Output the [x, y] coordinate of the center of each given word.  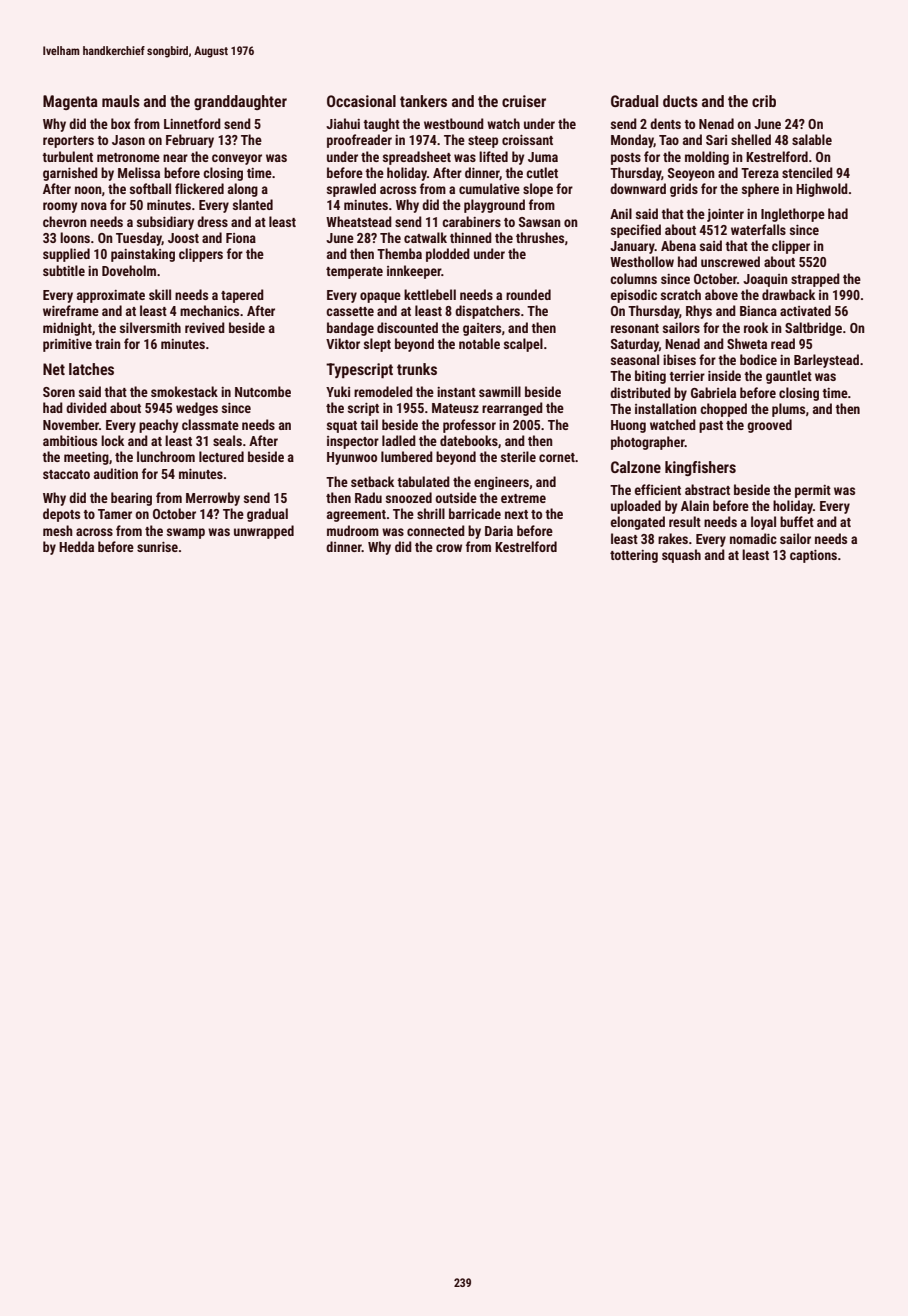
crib [764, 101]
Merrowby [213, 499]
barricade [475, 513]
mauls [121, 101]
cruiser [524, 101]
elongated [638, 523]
